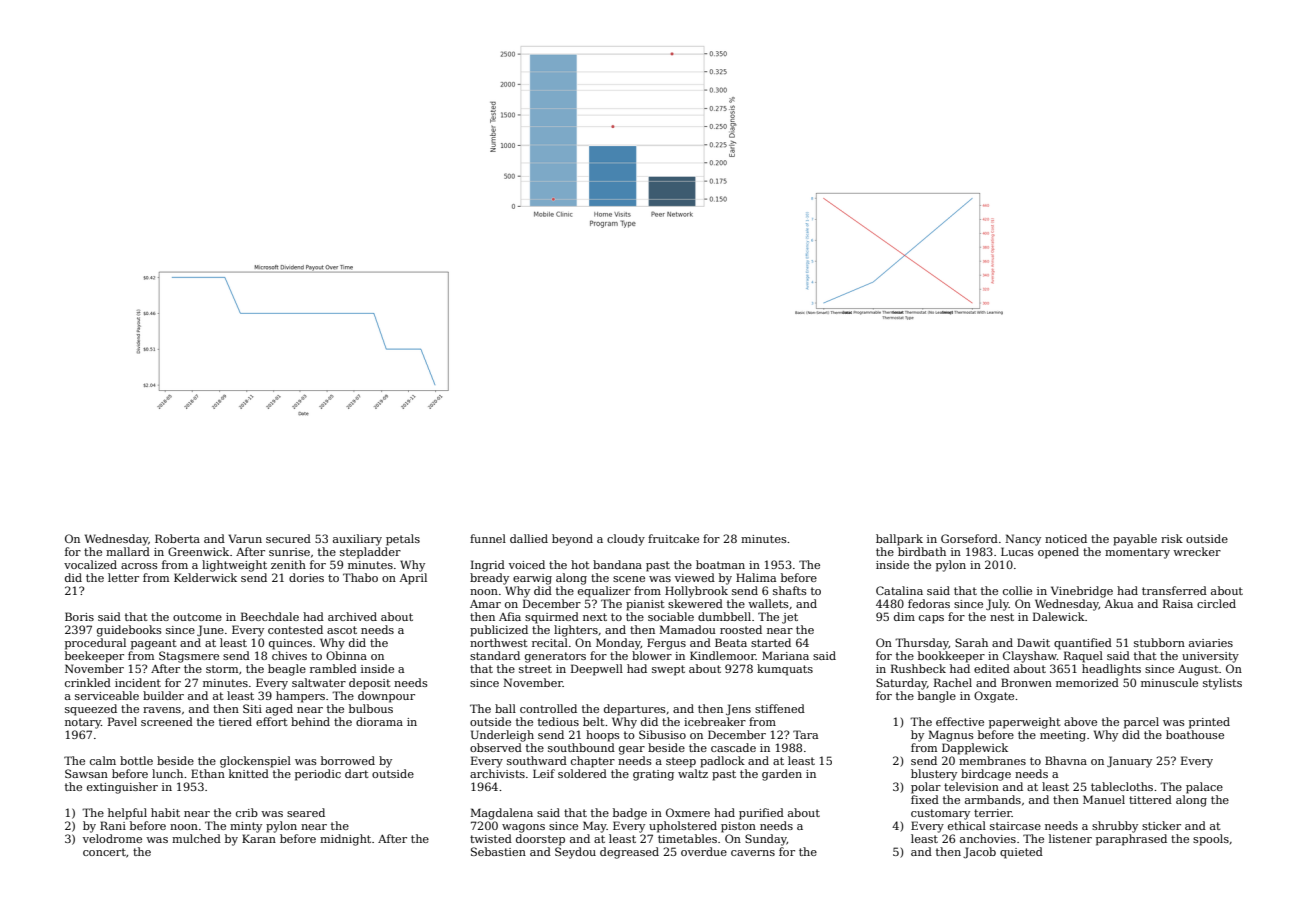  I want to click on stylists, so click(1222, 684).
